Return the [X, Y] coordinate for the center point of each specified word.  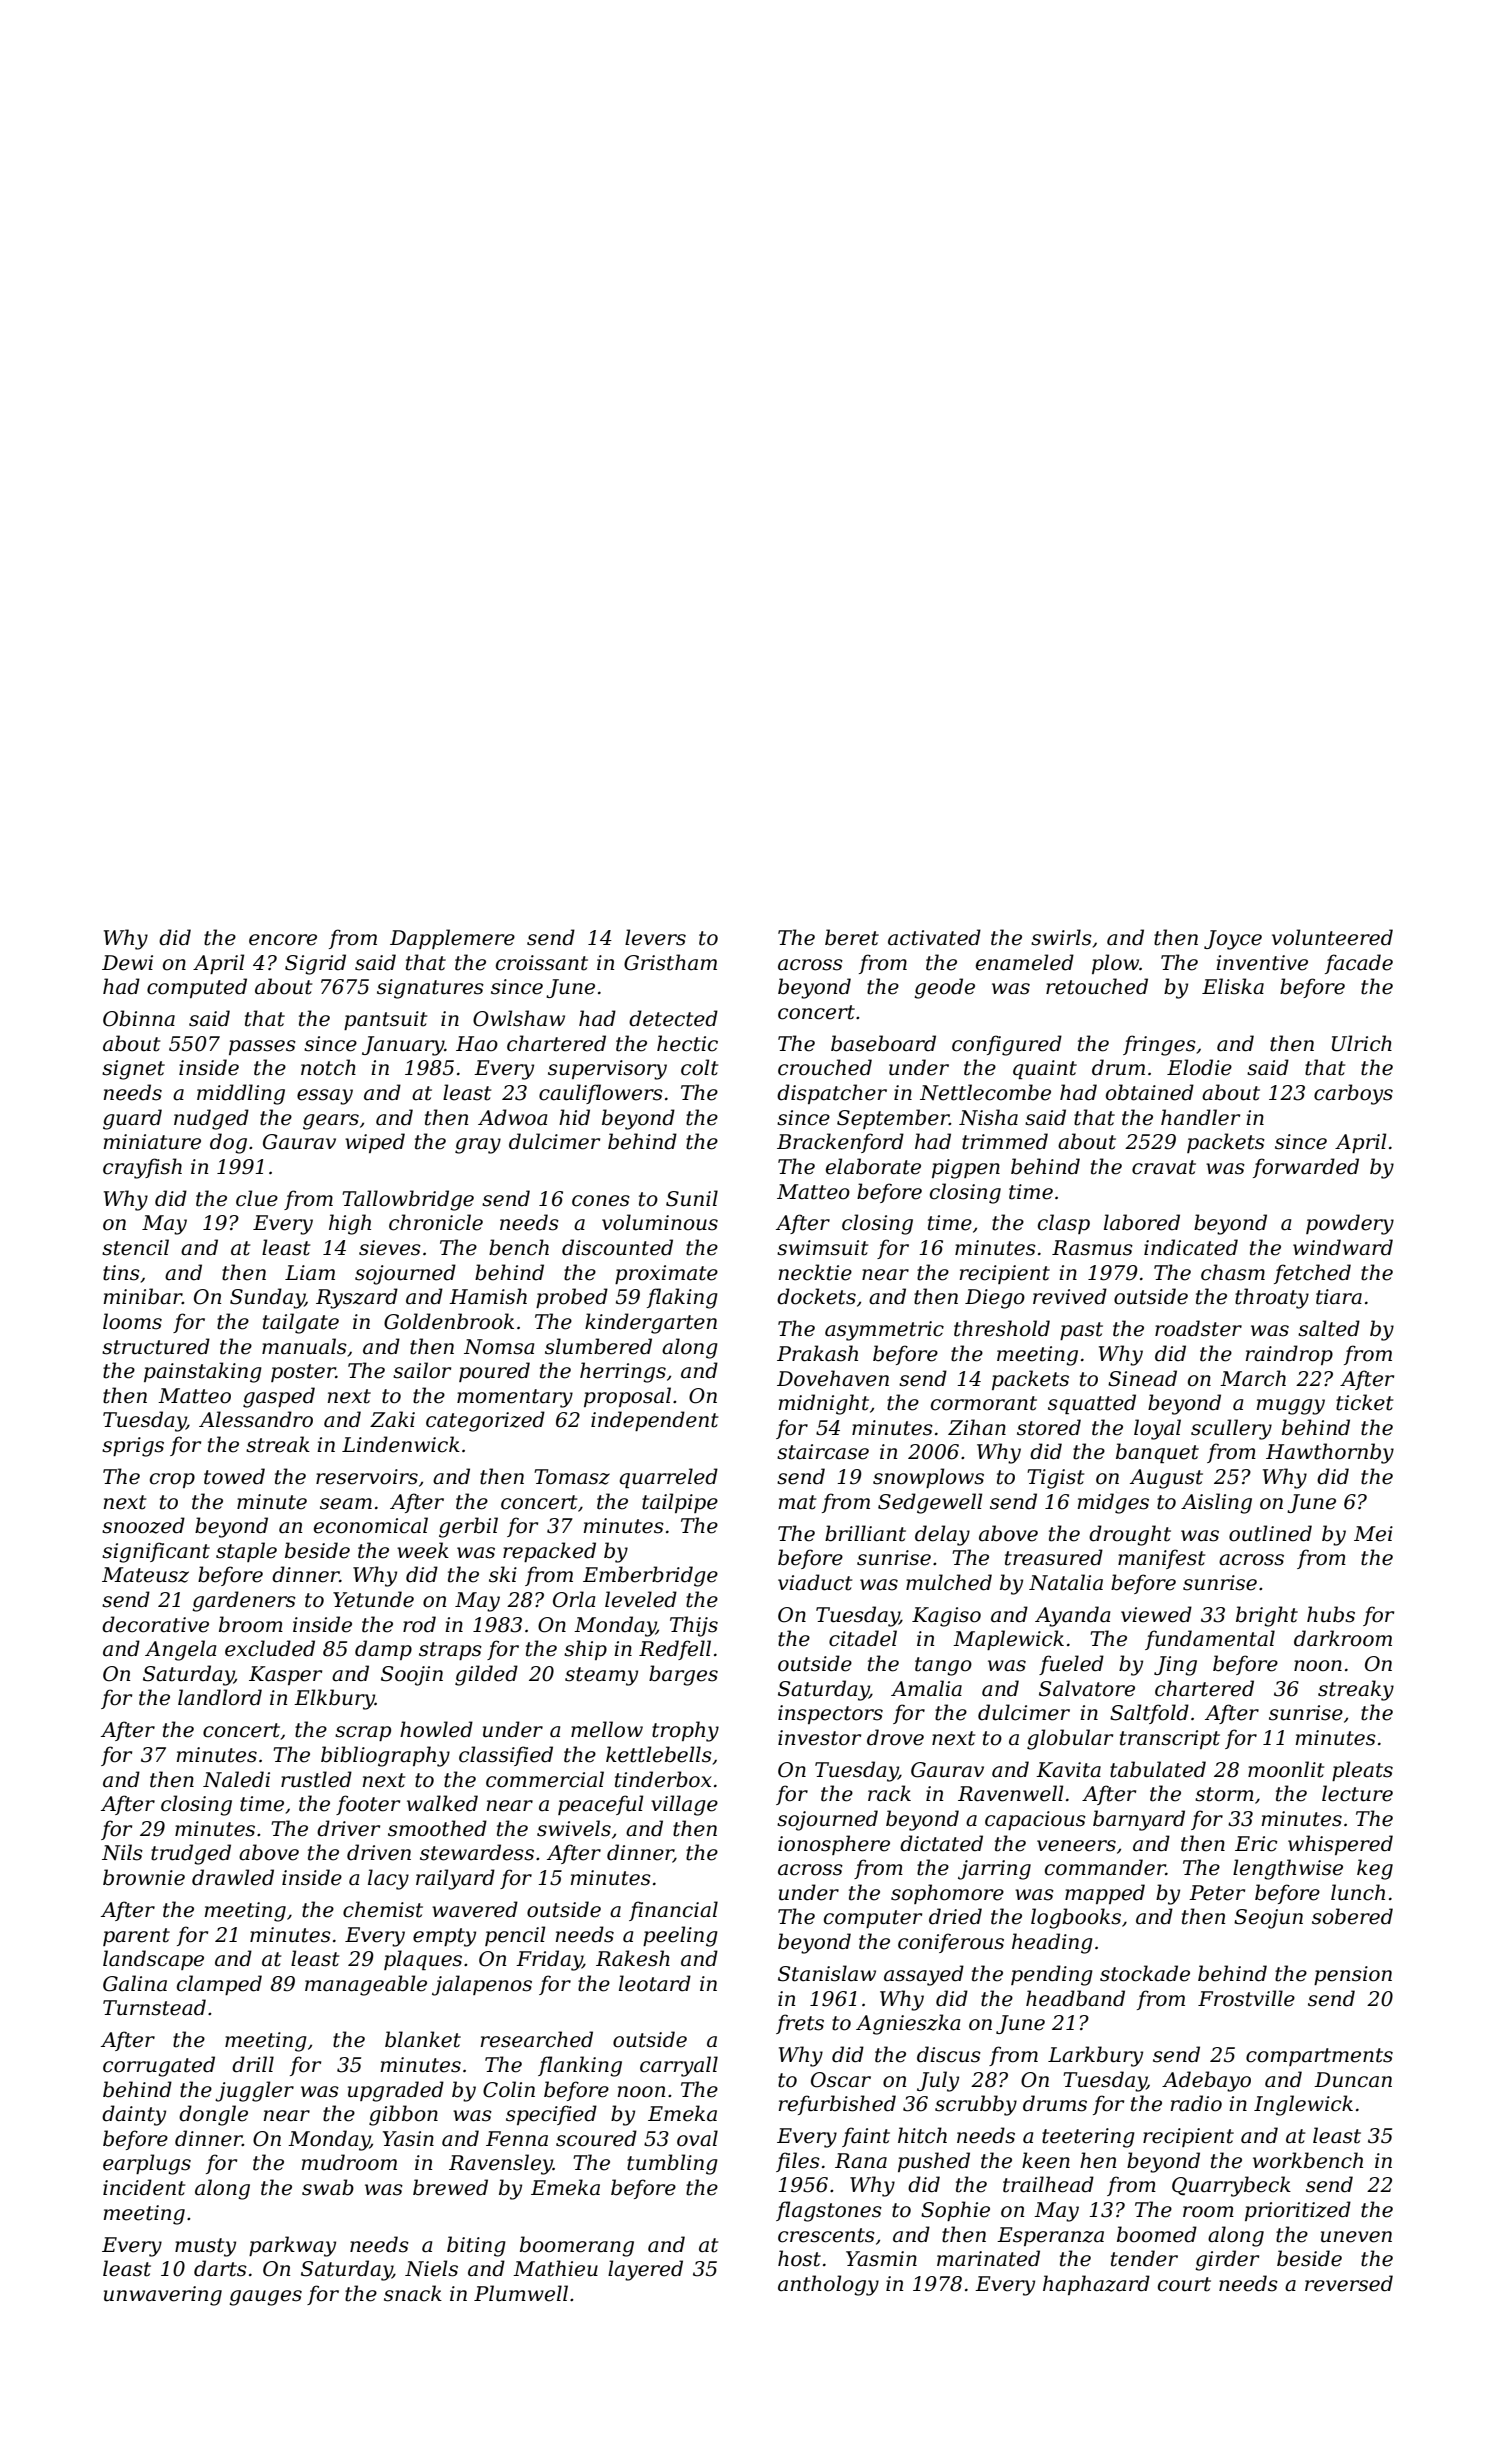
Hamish [488, 1296]
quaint [1045, 1069]
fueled [1071, 1665]
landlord [220, 1697]
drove [895, 1737]
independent [654, 1421]
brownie [144, 1877]
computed [197, 988]
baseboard [883, 1043]
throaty [1272, 1298]
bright [1267, 1616]
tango [943, 1666]
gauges [265, 2298]
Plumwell [521, 2293]
